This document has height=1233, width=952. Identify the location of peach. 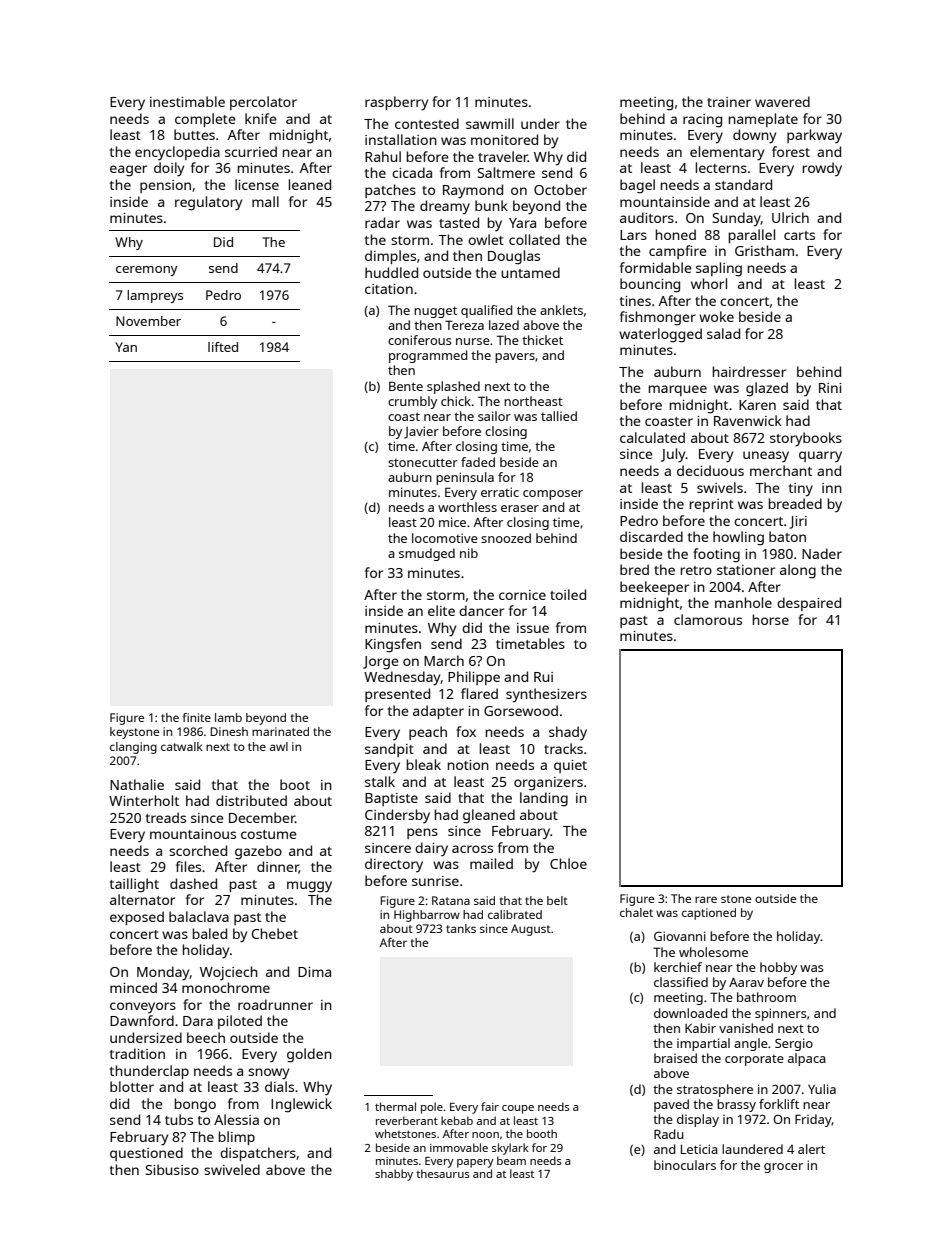
(428, 733).
